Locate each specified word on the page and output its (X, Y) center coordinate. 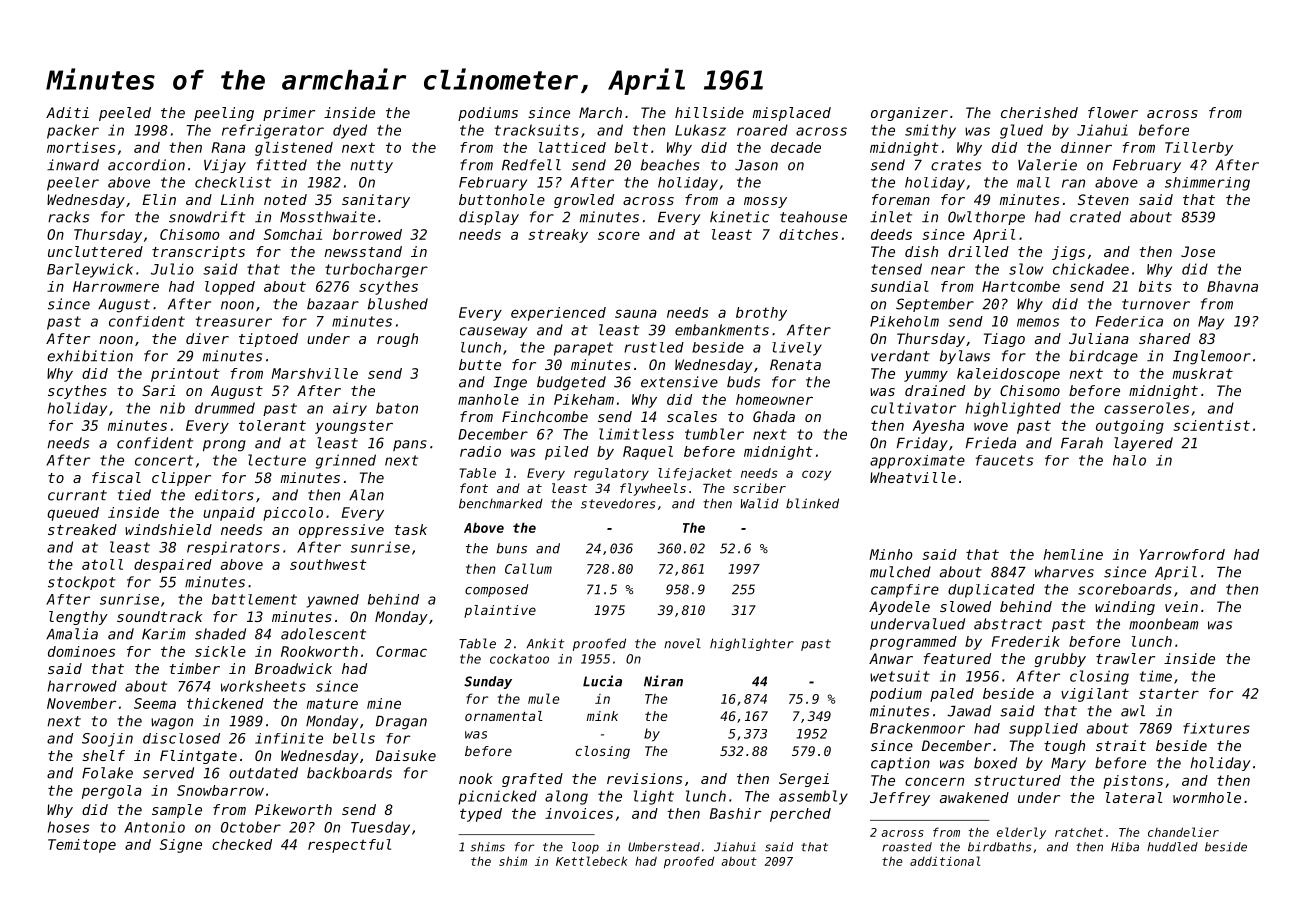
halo (1129, 460)
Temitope (82, 846)
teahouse (813, 217)
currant (77, 495)
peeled (125, 114)
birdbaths (999, 847)
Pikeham (584, 399)
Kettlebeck (591, 861)
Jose (1198, 251)
